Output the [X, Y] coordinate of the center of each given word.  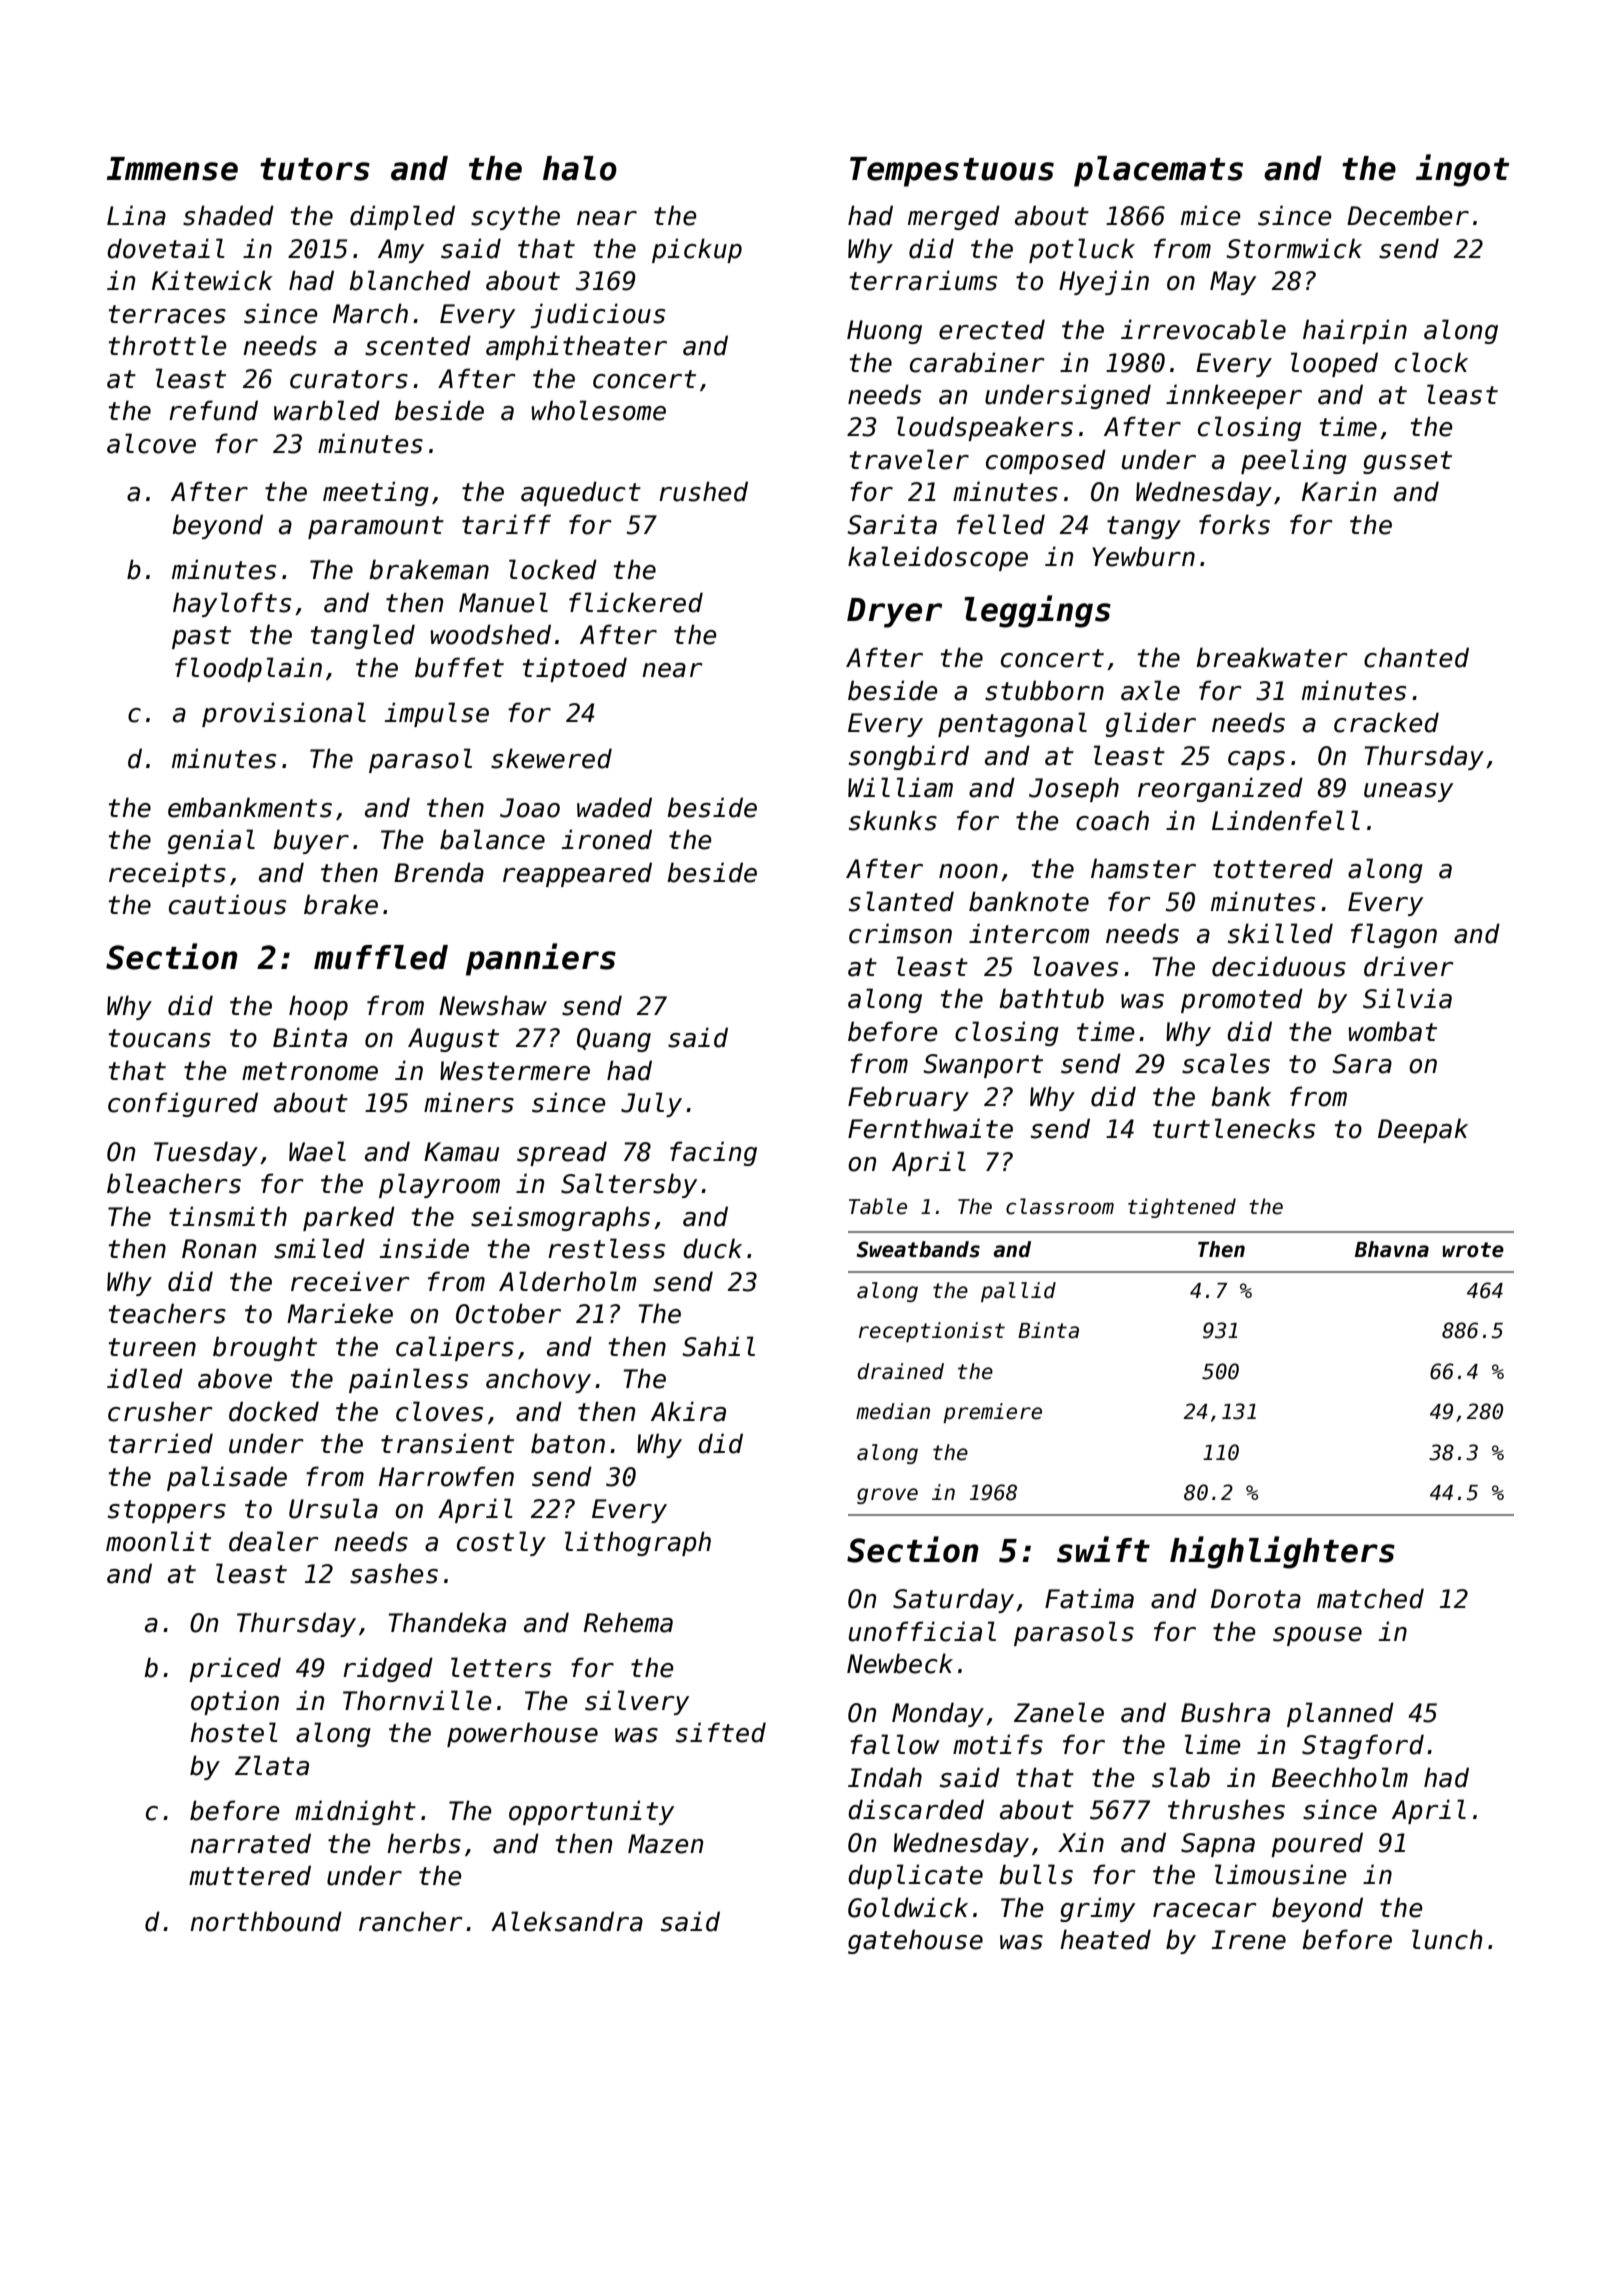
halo [580, 168]
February [908, 1098]
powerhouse [522, 1734]
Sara [1362, 1064]
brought [265, 1348]
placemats [1158, 171]
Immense [172, 169]
